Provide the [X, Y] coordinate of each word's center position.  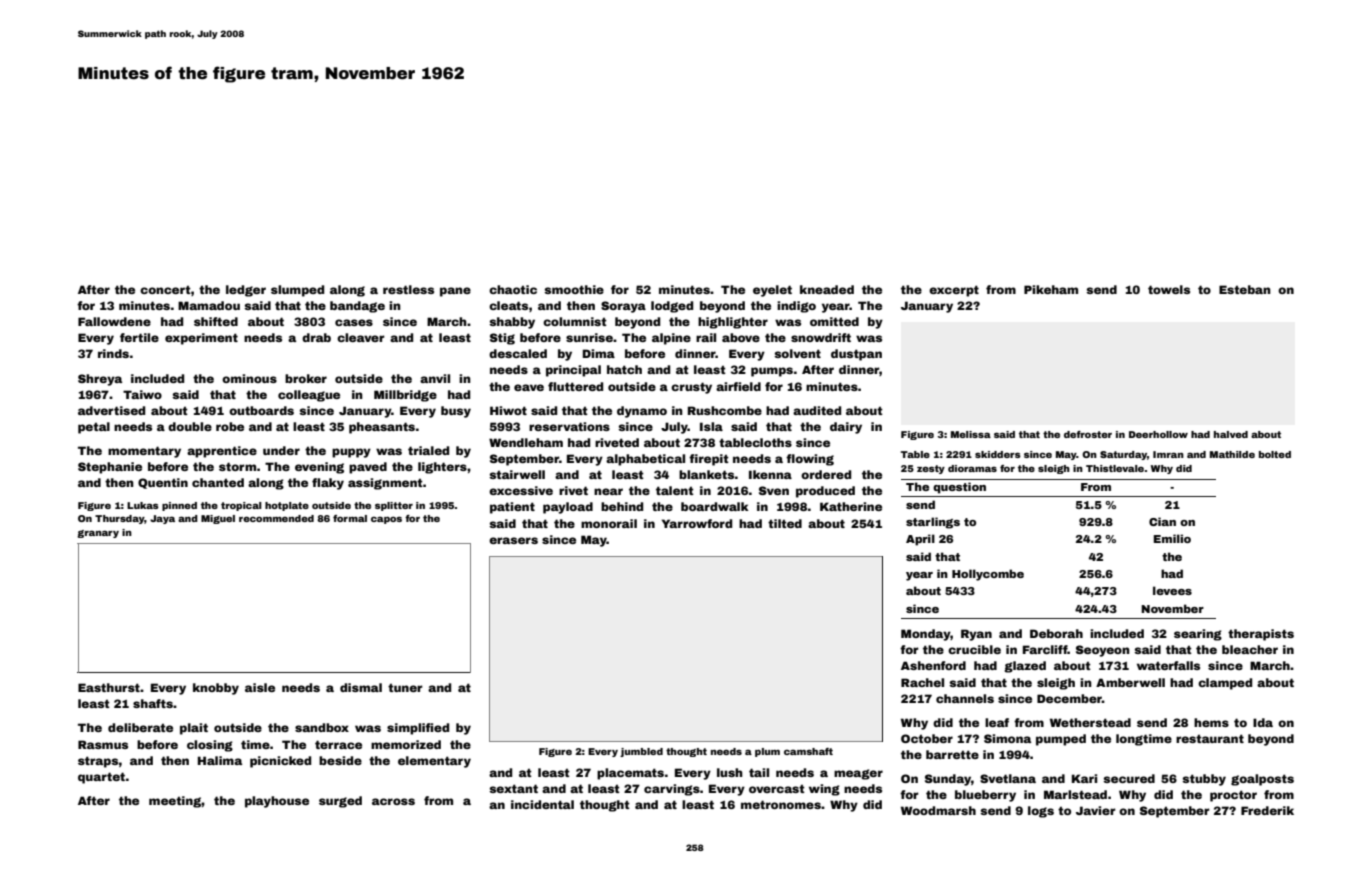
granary [98, 534]
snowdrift [821, 337]
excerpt [954, 291]
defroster [1088, 434]
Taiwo [142, 394]
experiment [201, 339]
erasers [513, 540]
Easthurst [109, 687]
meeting [175, 802]
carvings [672, 790]
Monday [926, 635]
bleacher [1250, 649]
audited [817, 410]
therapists [1261, 635]
